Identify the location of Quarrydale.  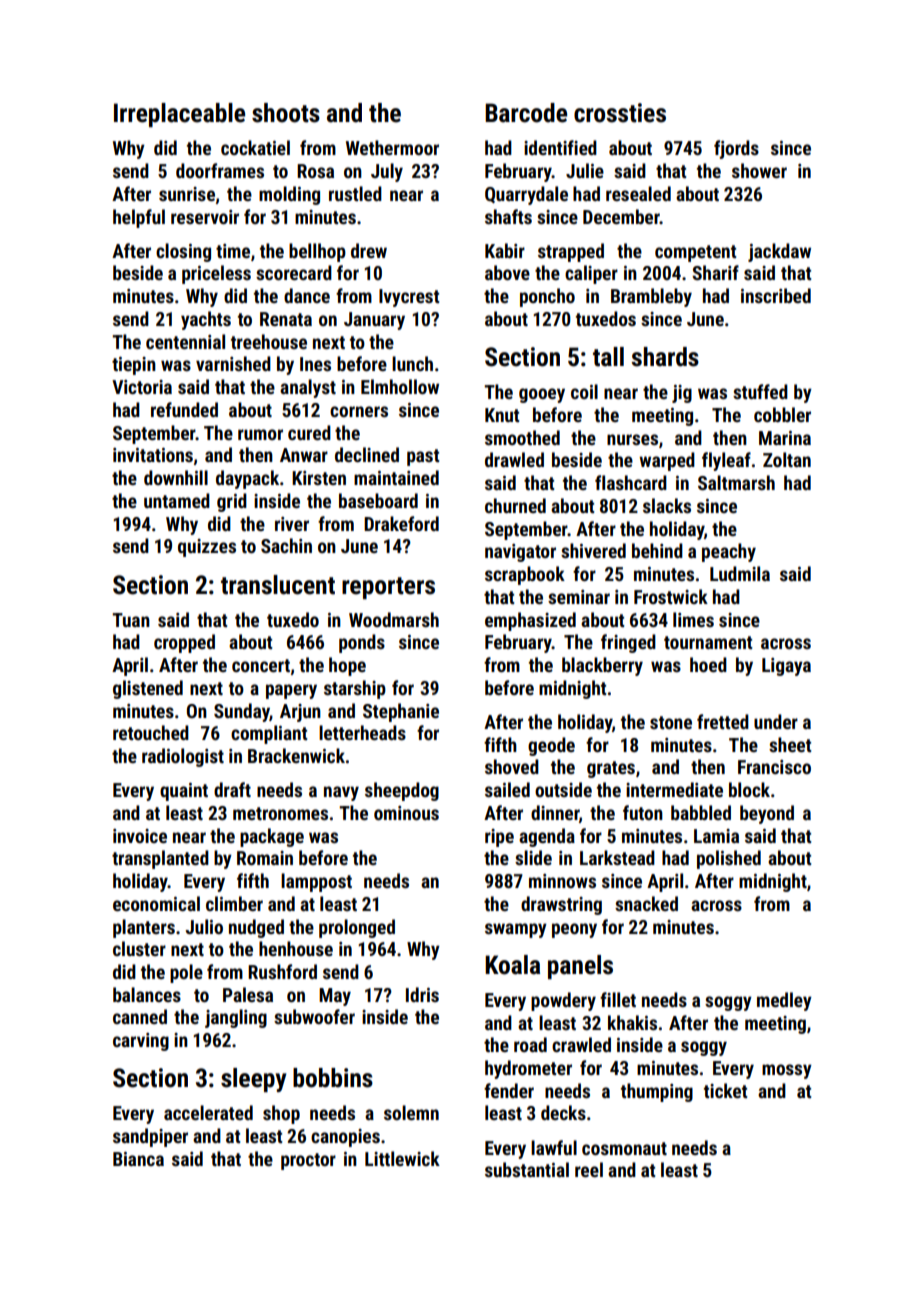
(526, 195).
